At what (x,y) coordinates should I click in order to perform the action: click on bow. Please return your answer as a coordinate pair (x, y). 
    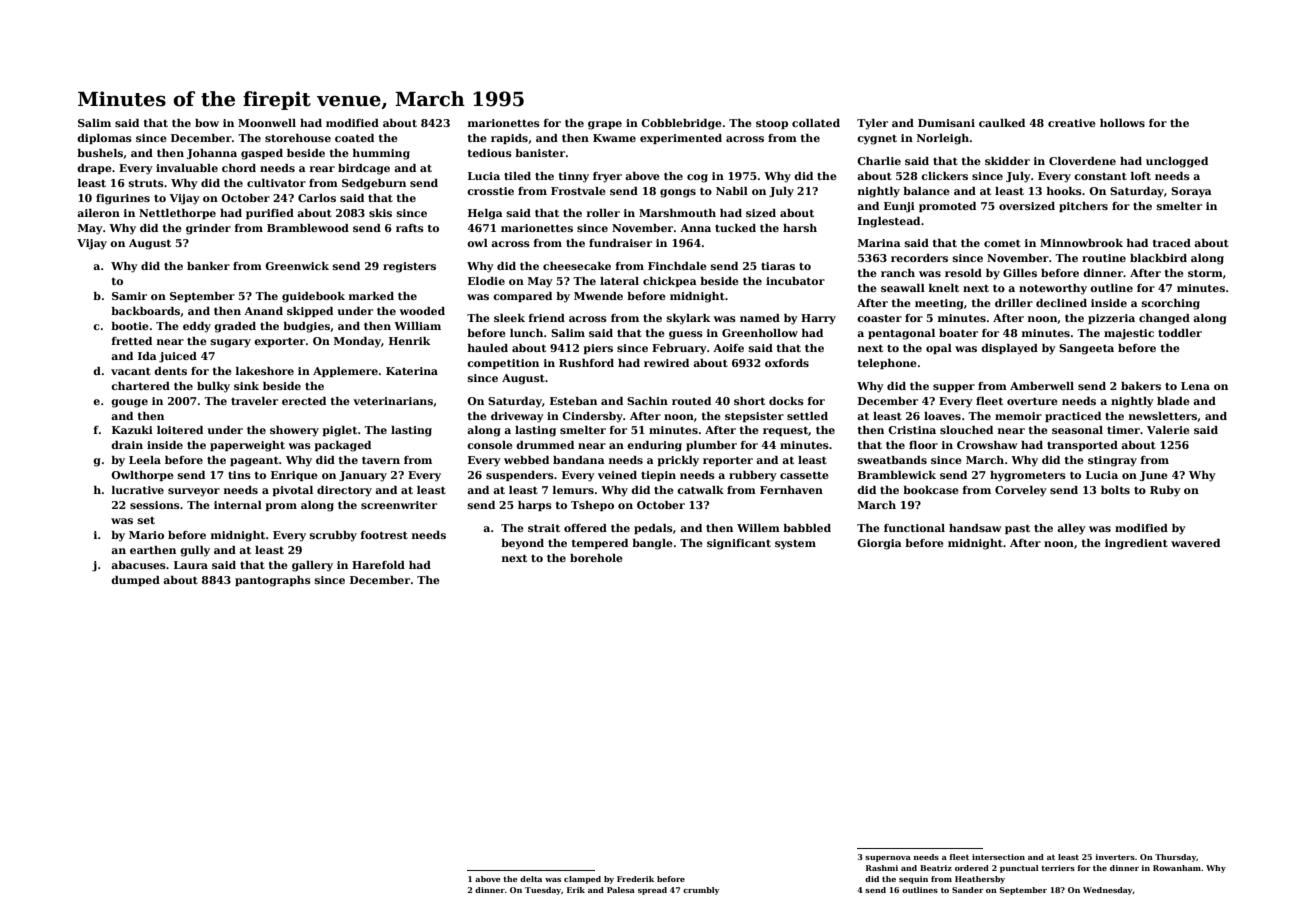
    Looking at the image, I should click on (207, 123).
